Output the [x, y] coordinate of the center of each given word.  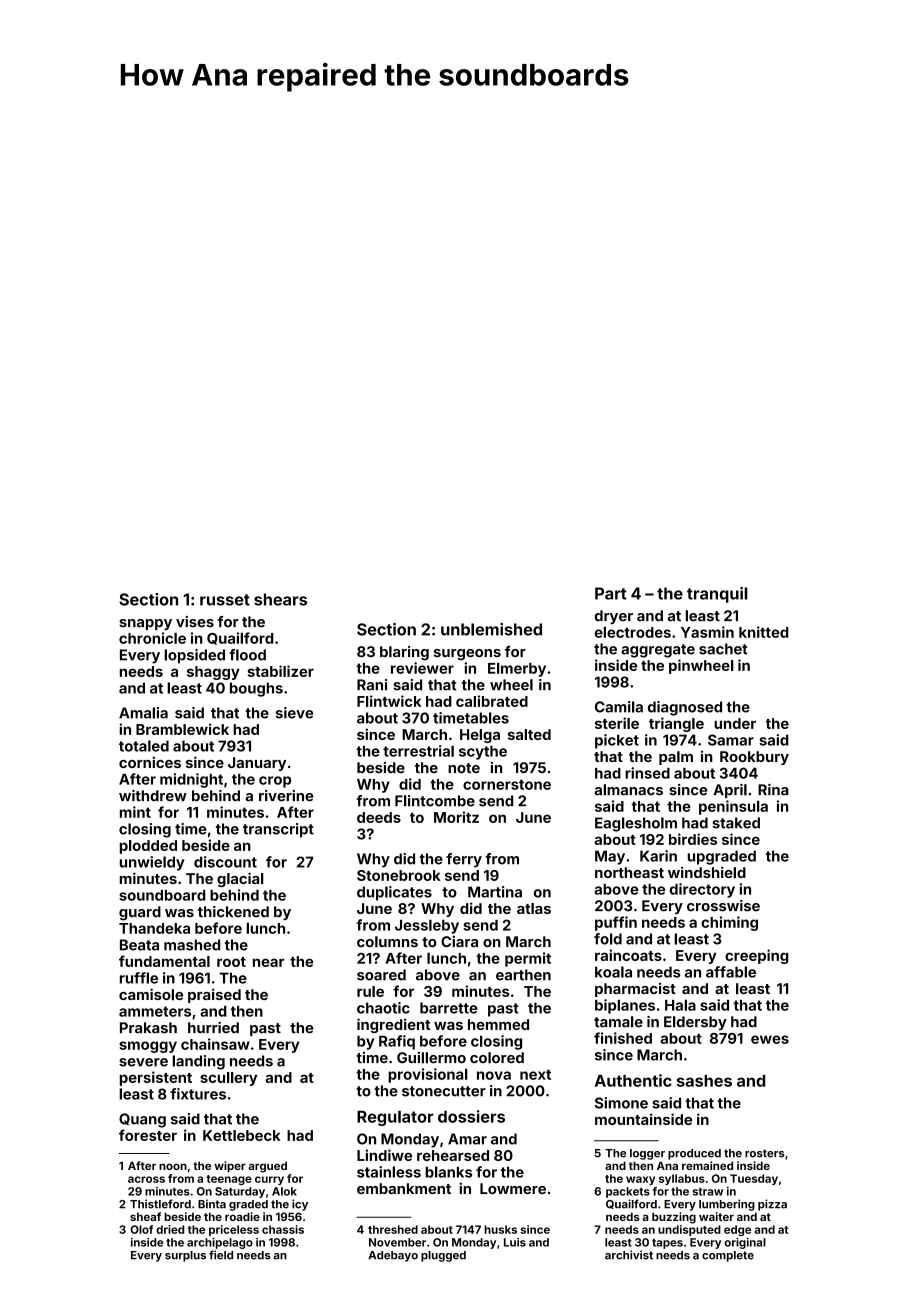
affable [731, 972]
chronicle [152, 638]
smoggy [148, 1047]
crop [275, 782]
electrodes [633, 632]
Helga [480, 736]
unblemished [491, 629]
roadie [242, 1216]
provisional [428, 1075]
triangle [676, 724]
